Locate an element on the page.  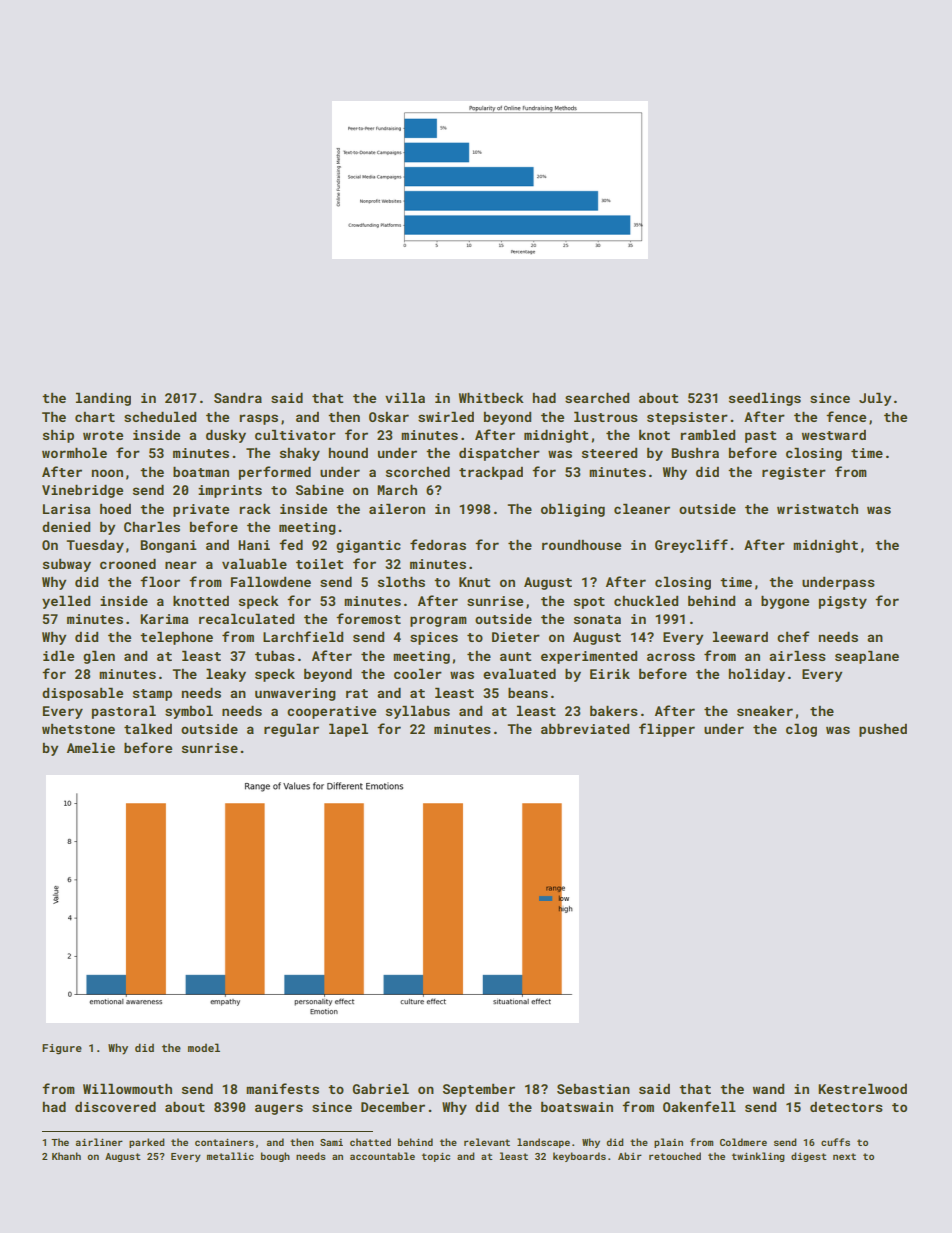
Willowmouth is located at coordinates (127, 1089).
